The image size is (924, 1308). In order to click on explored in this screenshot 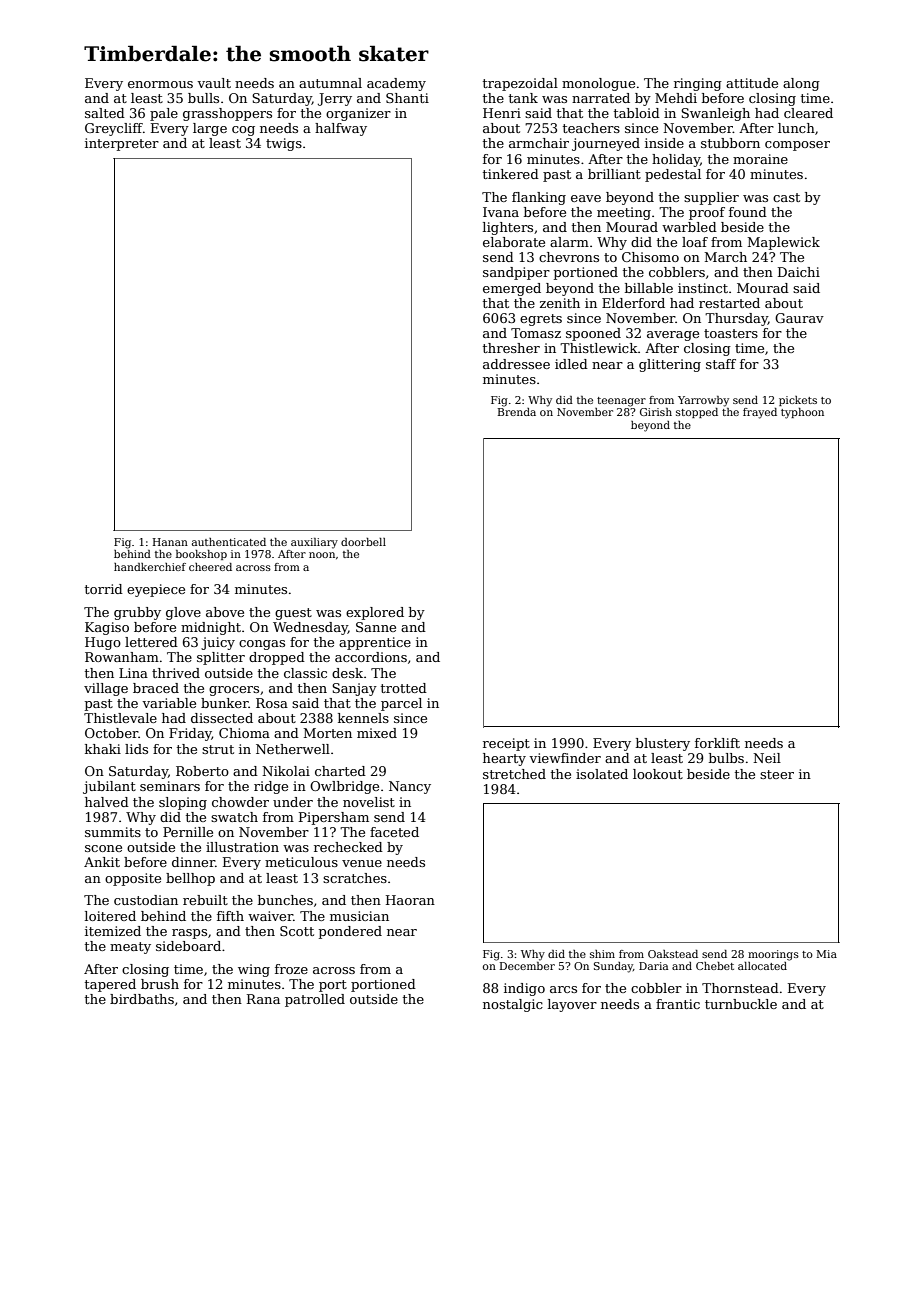, I will do `click(375, 613)`.
